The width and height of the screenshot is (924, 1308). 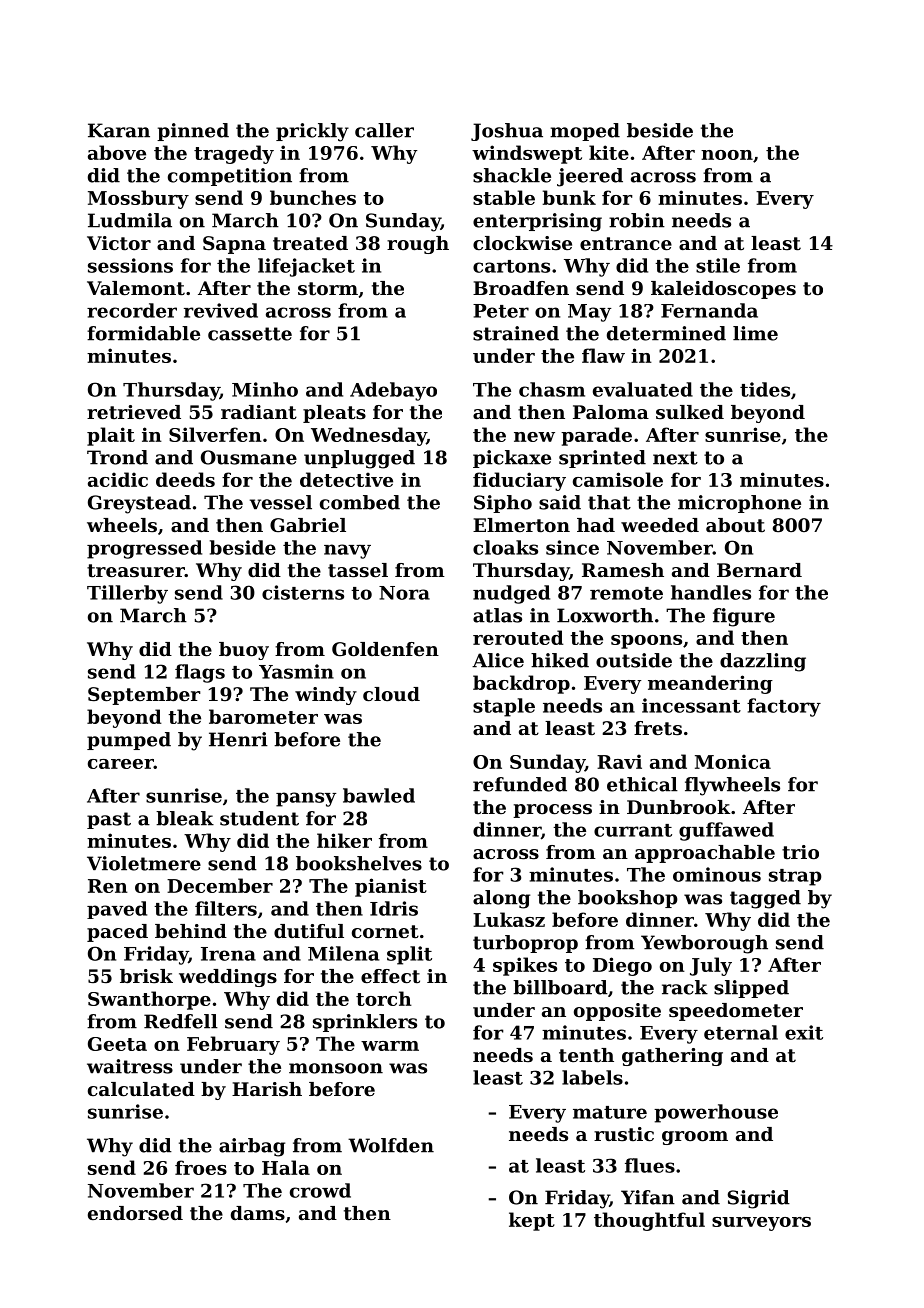 What do you see at coordinates (596, 436) in the screenshot?
I see `parade` at bounding box center [596, 436].
